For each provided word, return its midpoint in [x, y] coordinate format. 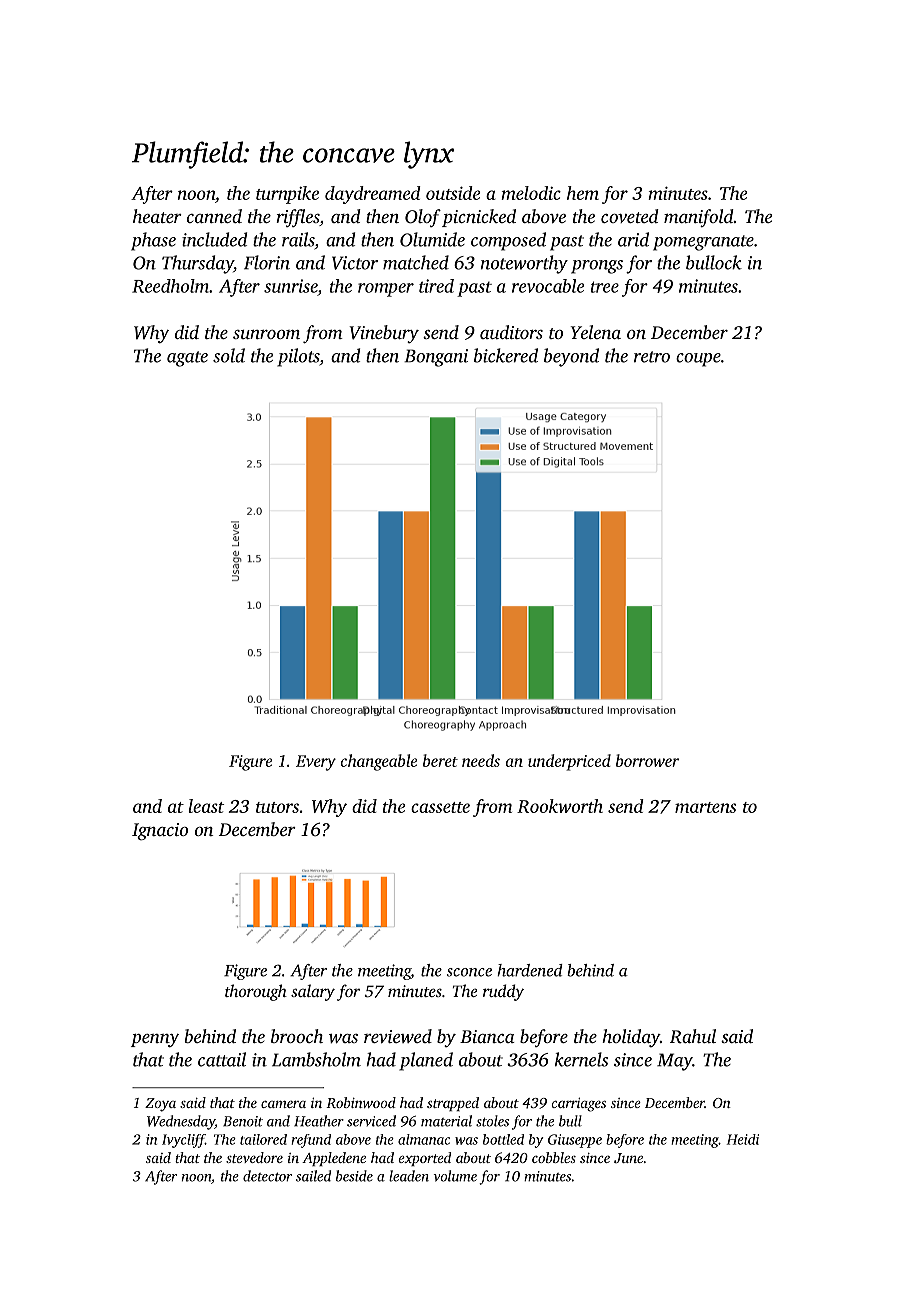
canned [214, 216]
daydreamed [373, 195]
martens [705, 807]
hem [583, 193]
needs [481, 760]
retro [652, 357]
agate [187, 359]
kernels [581, 1059]
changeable [379, 762]
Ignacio [160, 831]
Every [316, 763]
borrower [647, 760]
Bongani [436, 358]
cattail [222, 1059]
